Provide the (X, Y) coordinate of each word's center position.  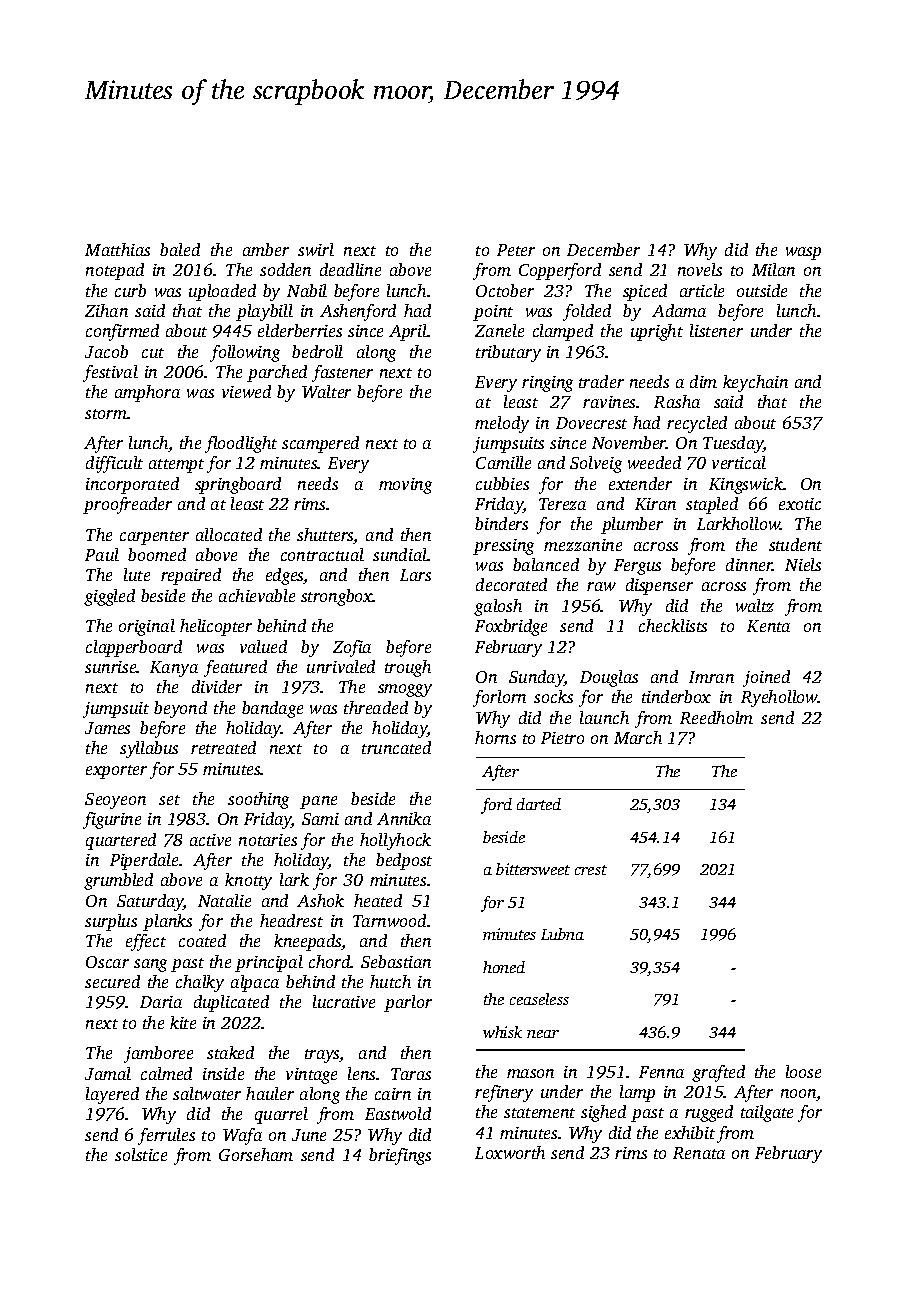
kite (183, 1022)
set (169, 800)
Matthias (117, 249)
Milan (773, 269)
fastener (342, 373)
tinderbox (676, 696)
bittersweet (533, 869)
